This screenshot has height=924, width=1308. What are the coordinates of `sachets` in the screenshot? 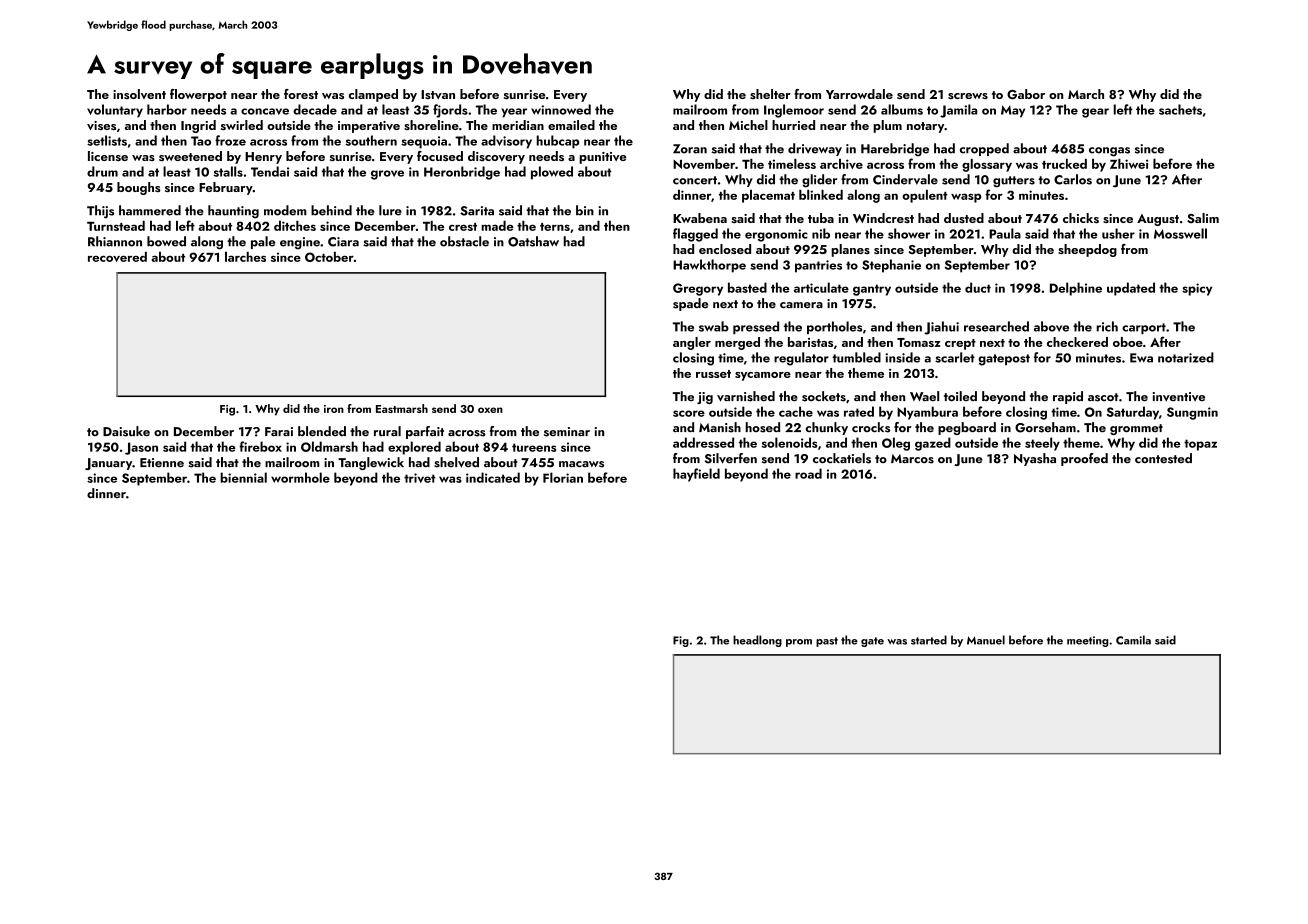 It's located at (1180, 109).
